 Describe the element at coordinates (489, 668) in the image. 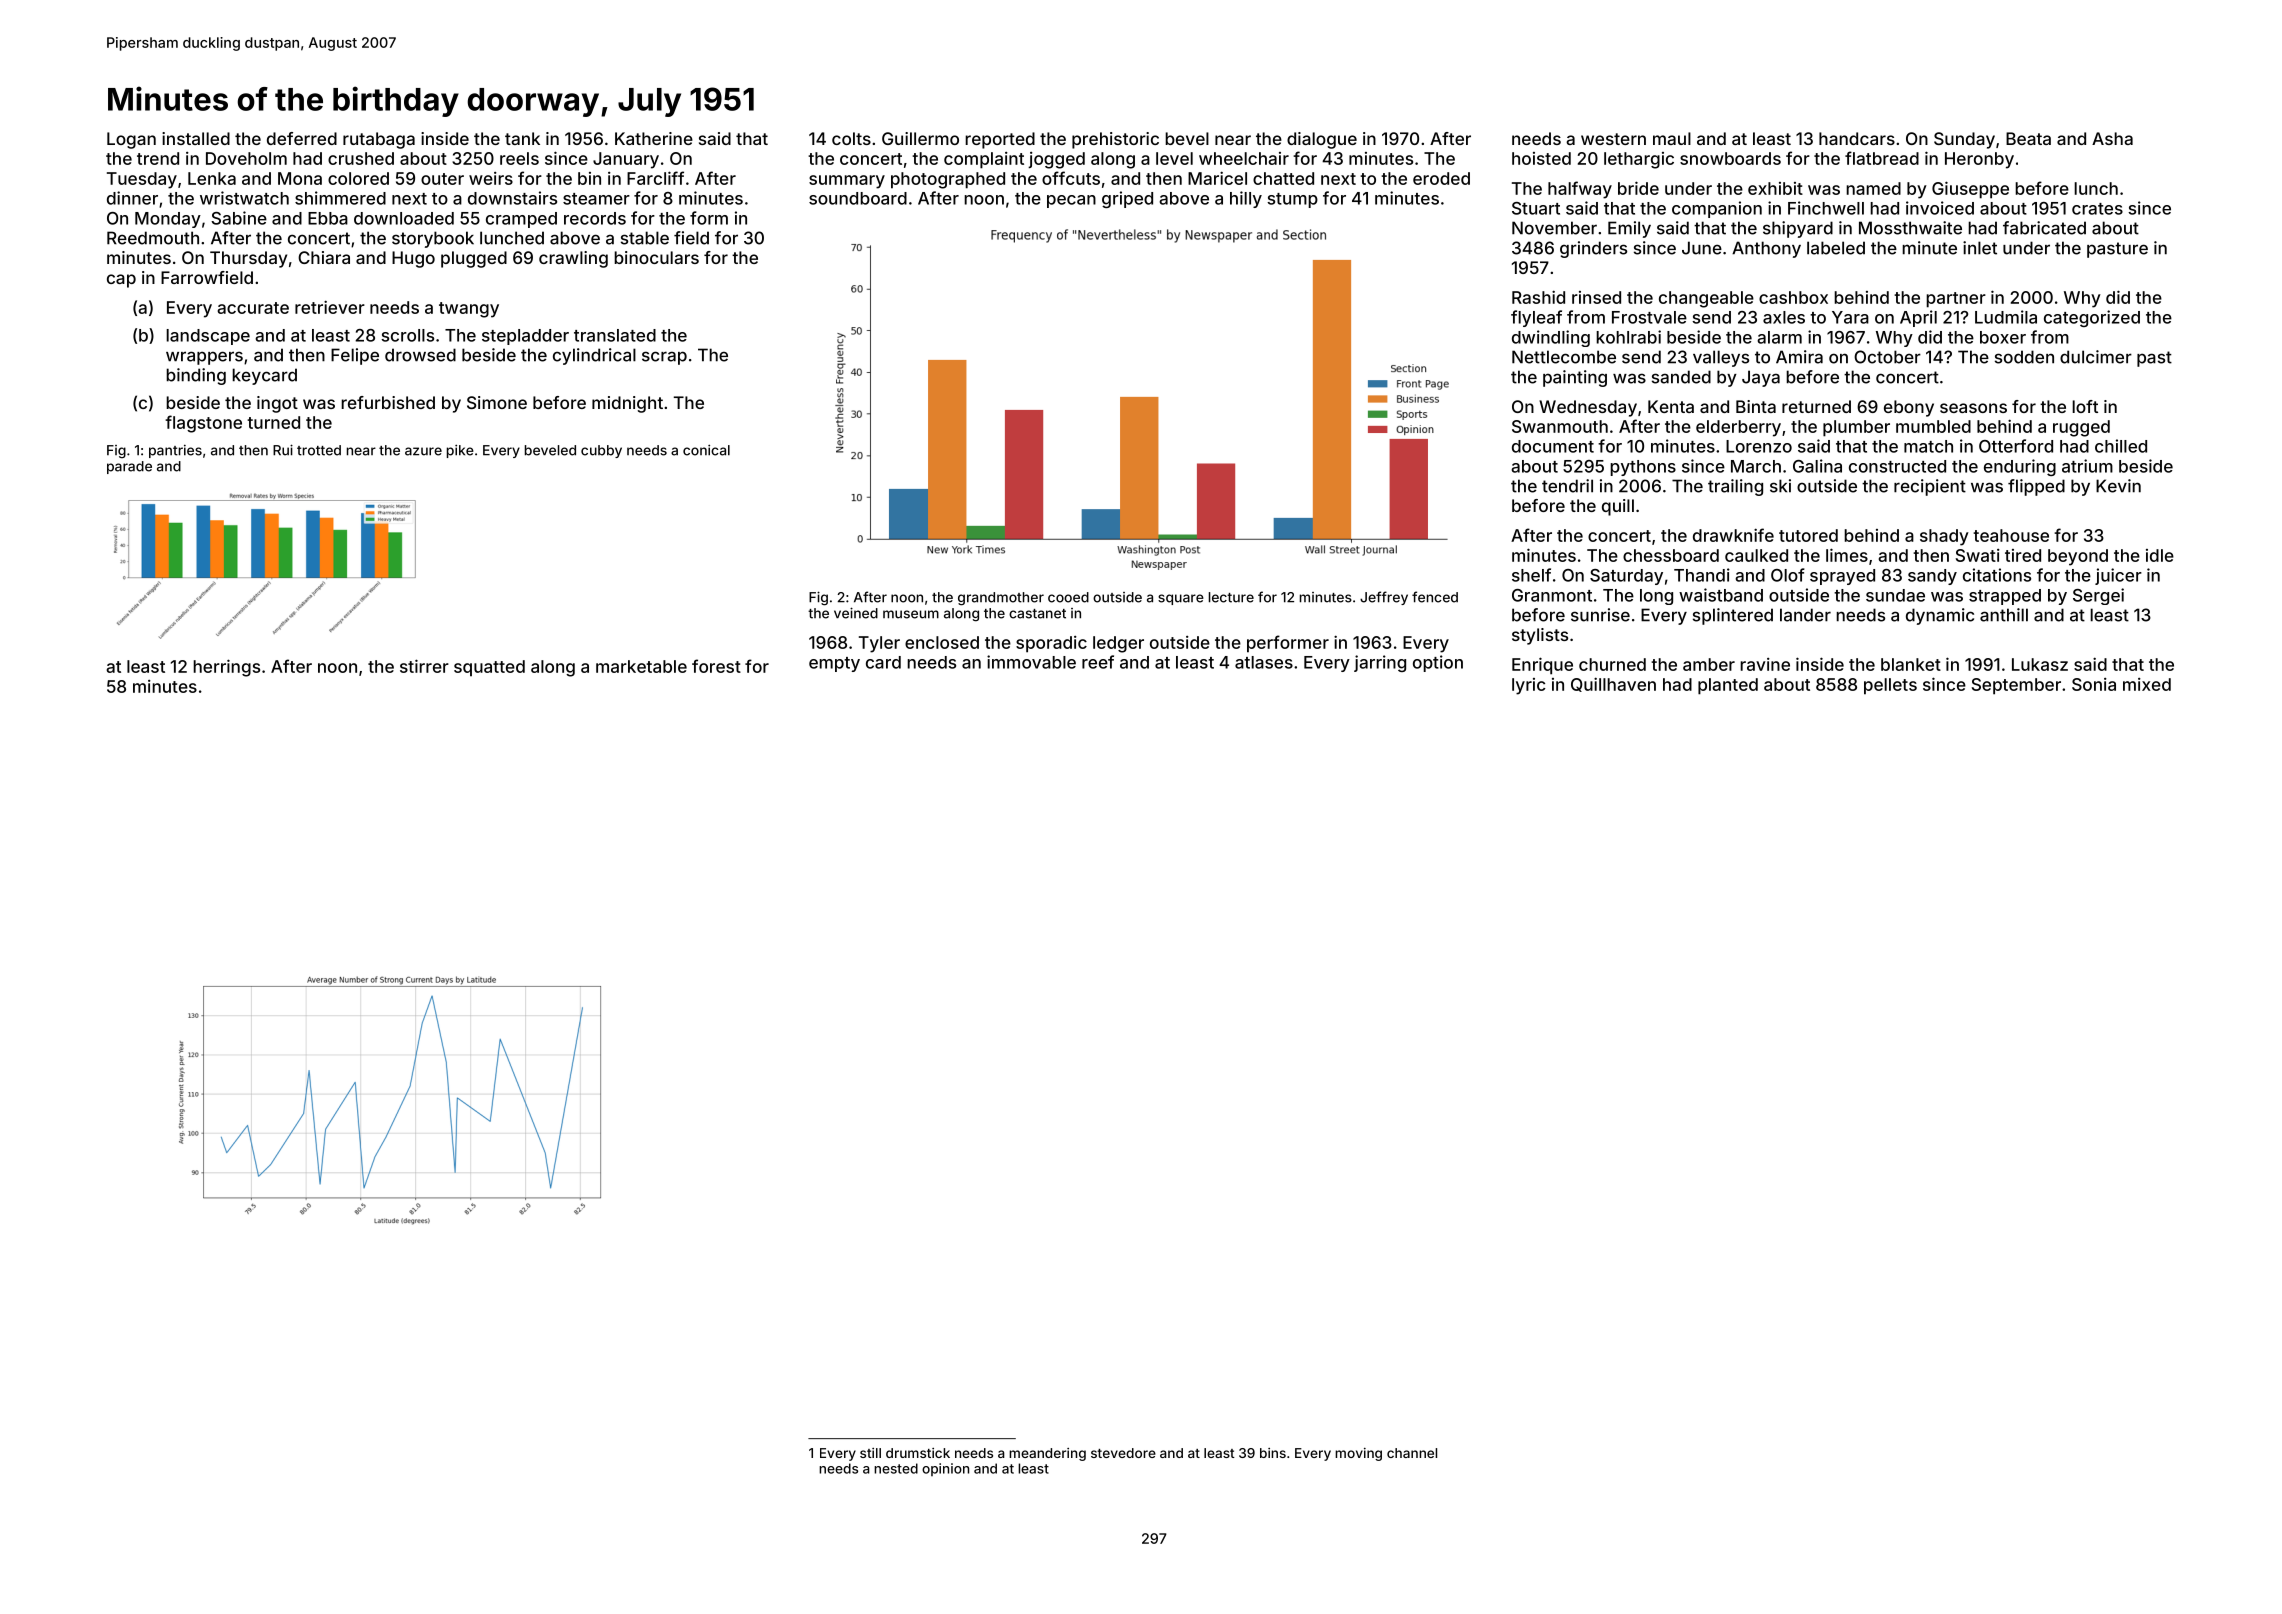

I see `squatted` at that location.
